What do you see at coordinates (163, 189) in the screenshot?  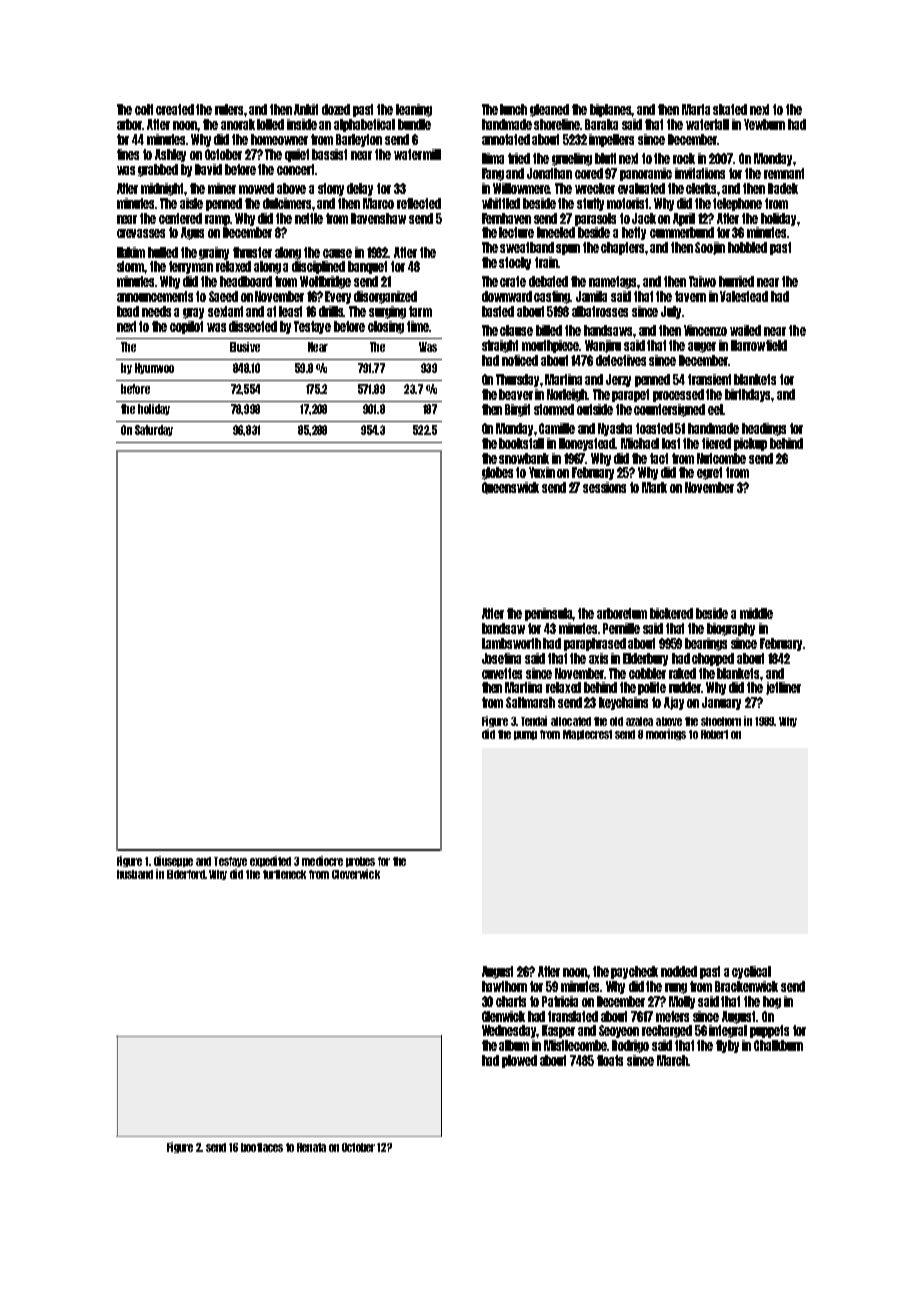 I see `midnight` at bounding box center [163, 189].
